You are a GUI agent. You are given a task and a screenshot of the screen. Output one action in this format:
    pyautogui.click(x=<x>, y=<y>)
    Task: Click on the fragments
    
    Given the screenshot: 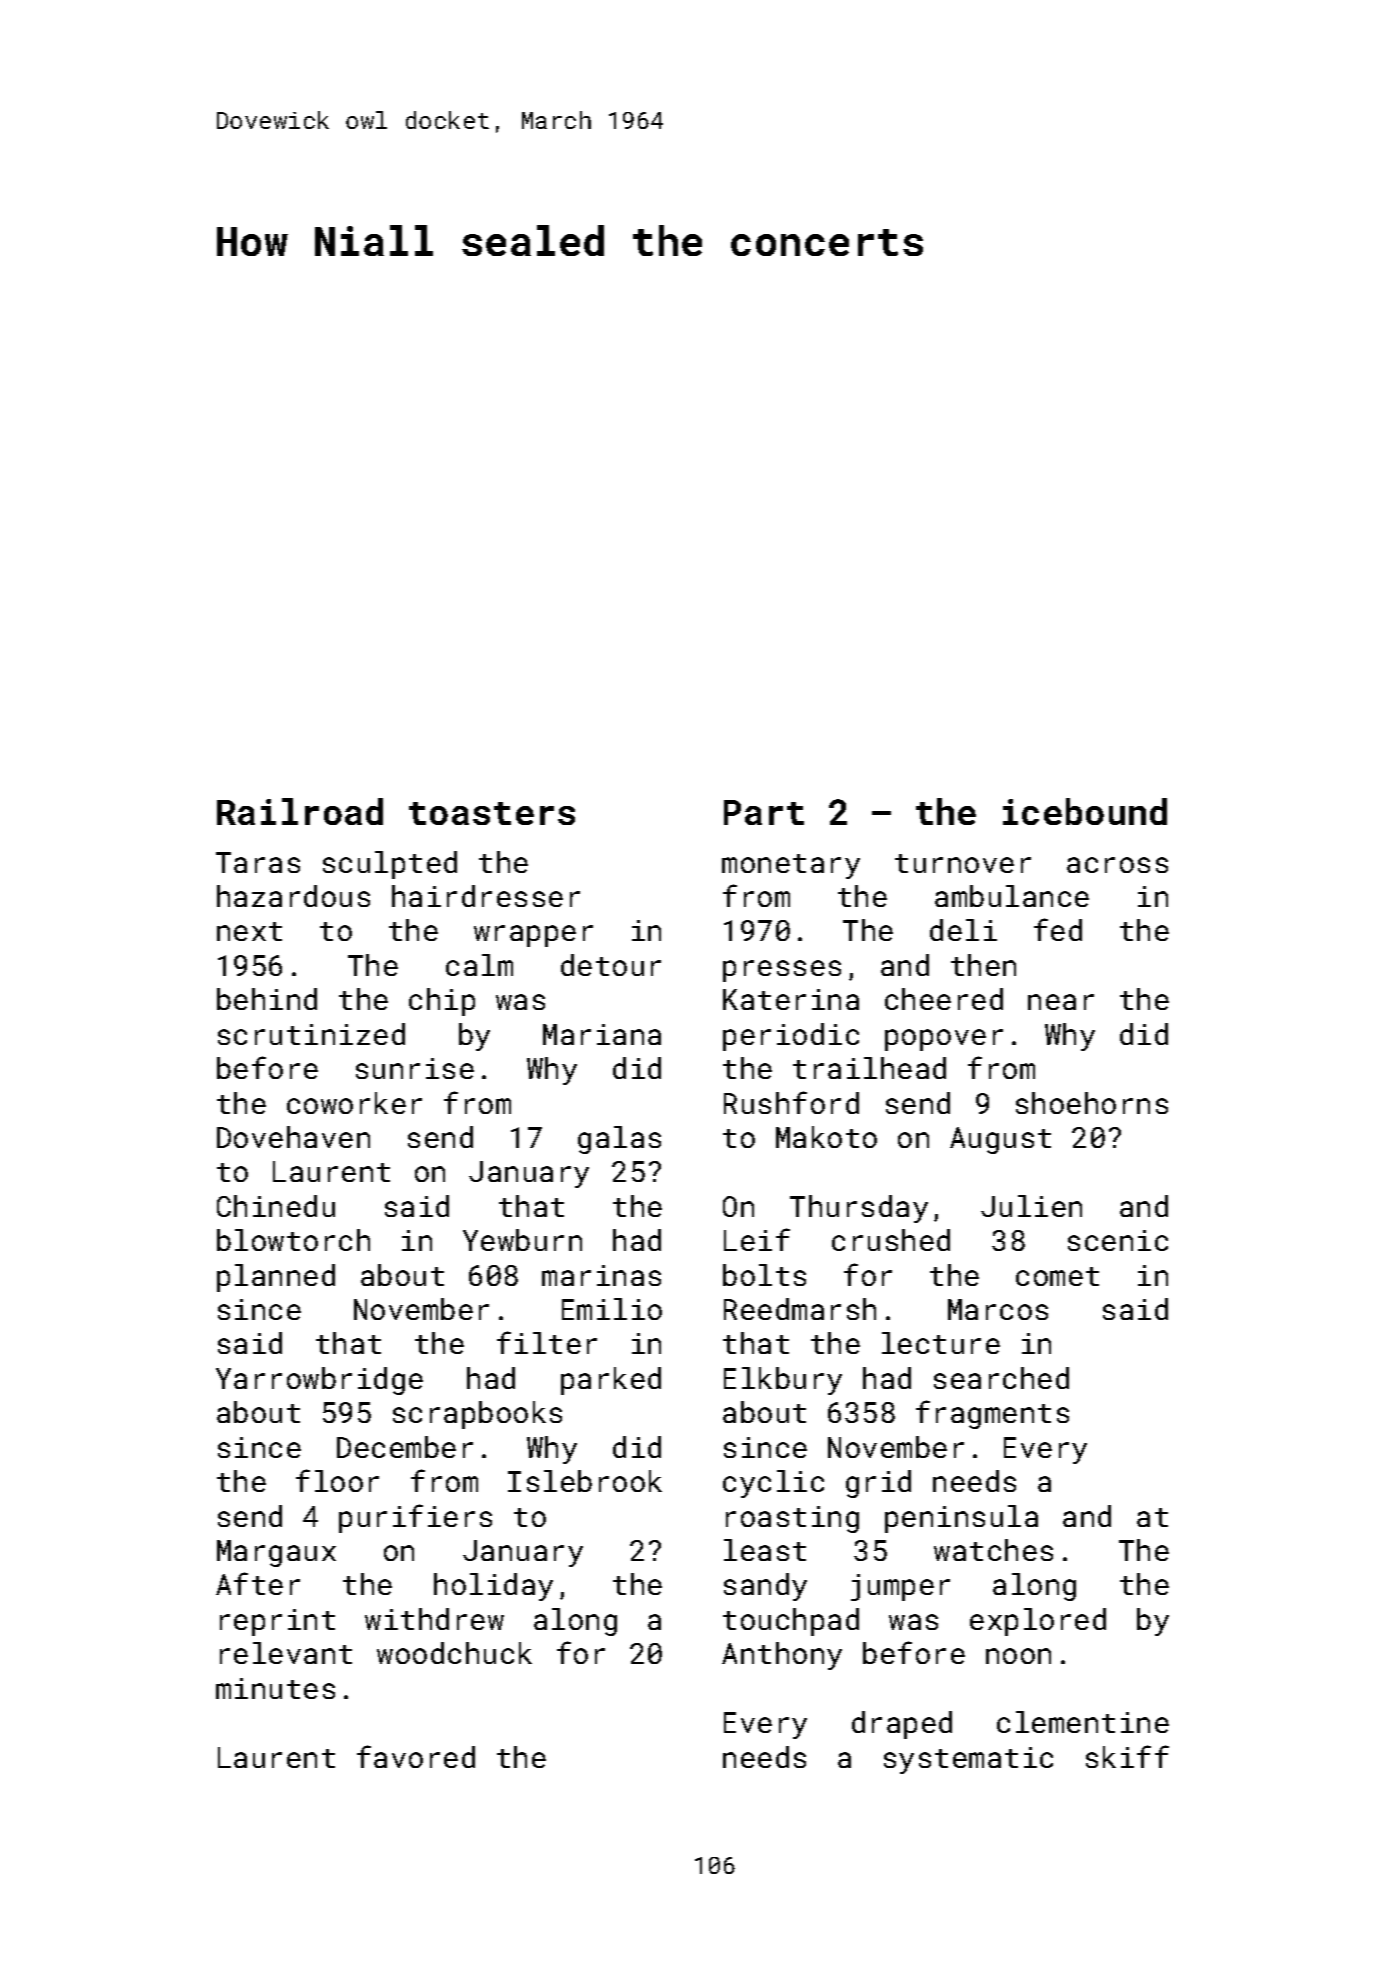 What is the action you would take?
    pyautogui.click(x=992, y=1414)
